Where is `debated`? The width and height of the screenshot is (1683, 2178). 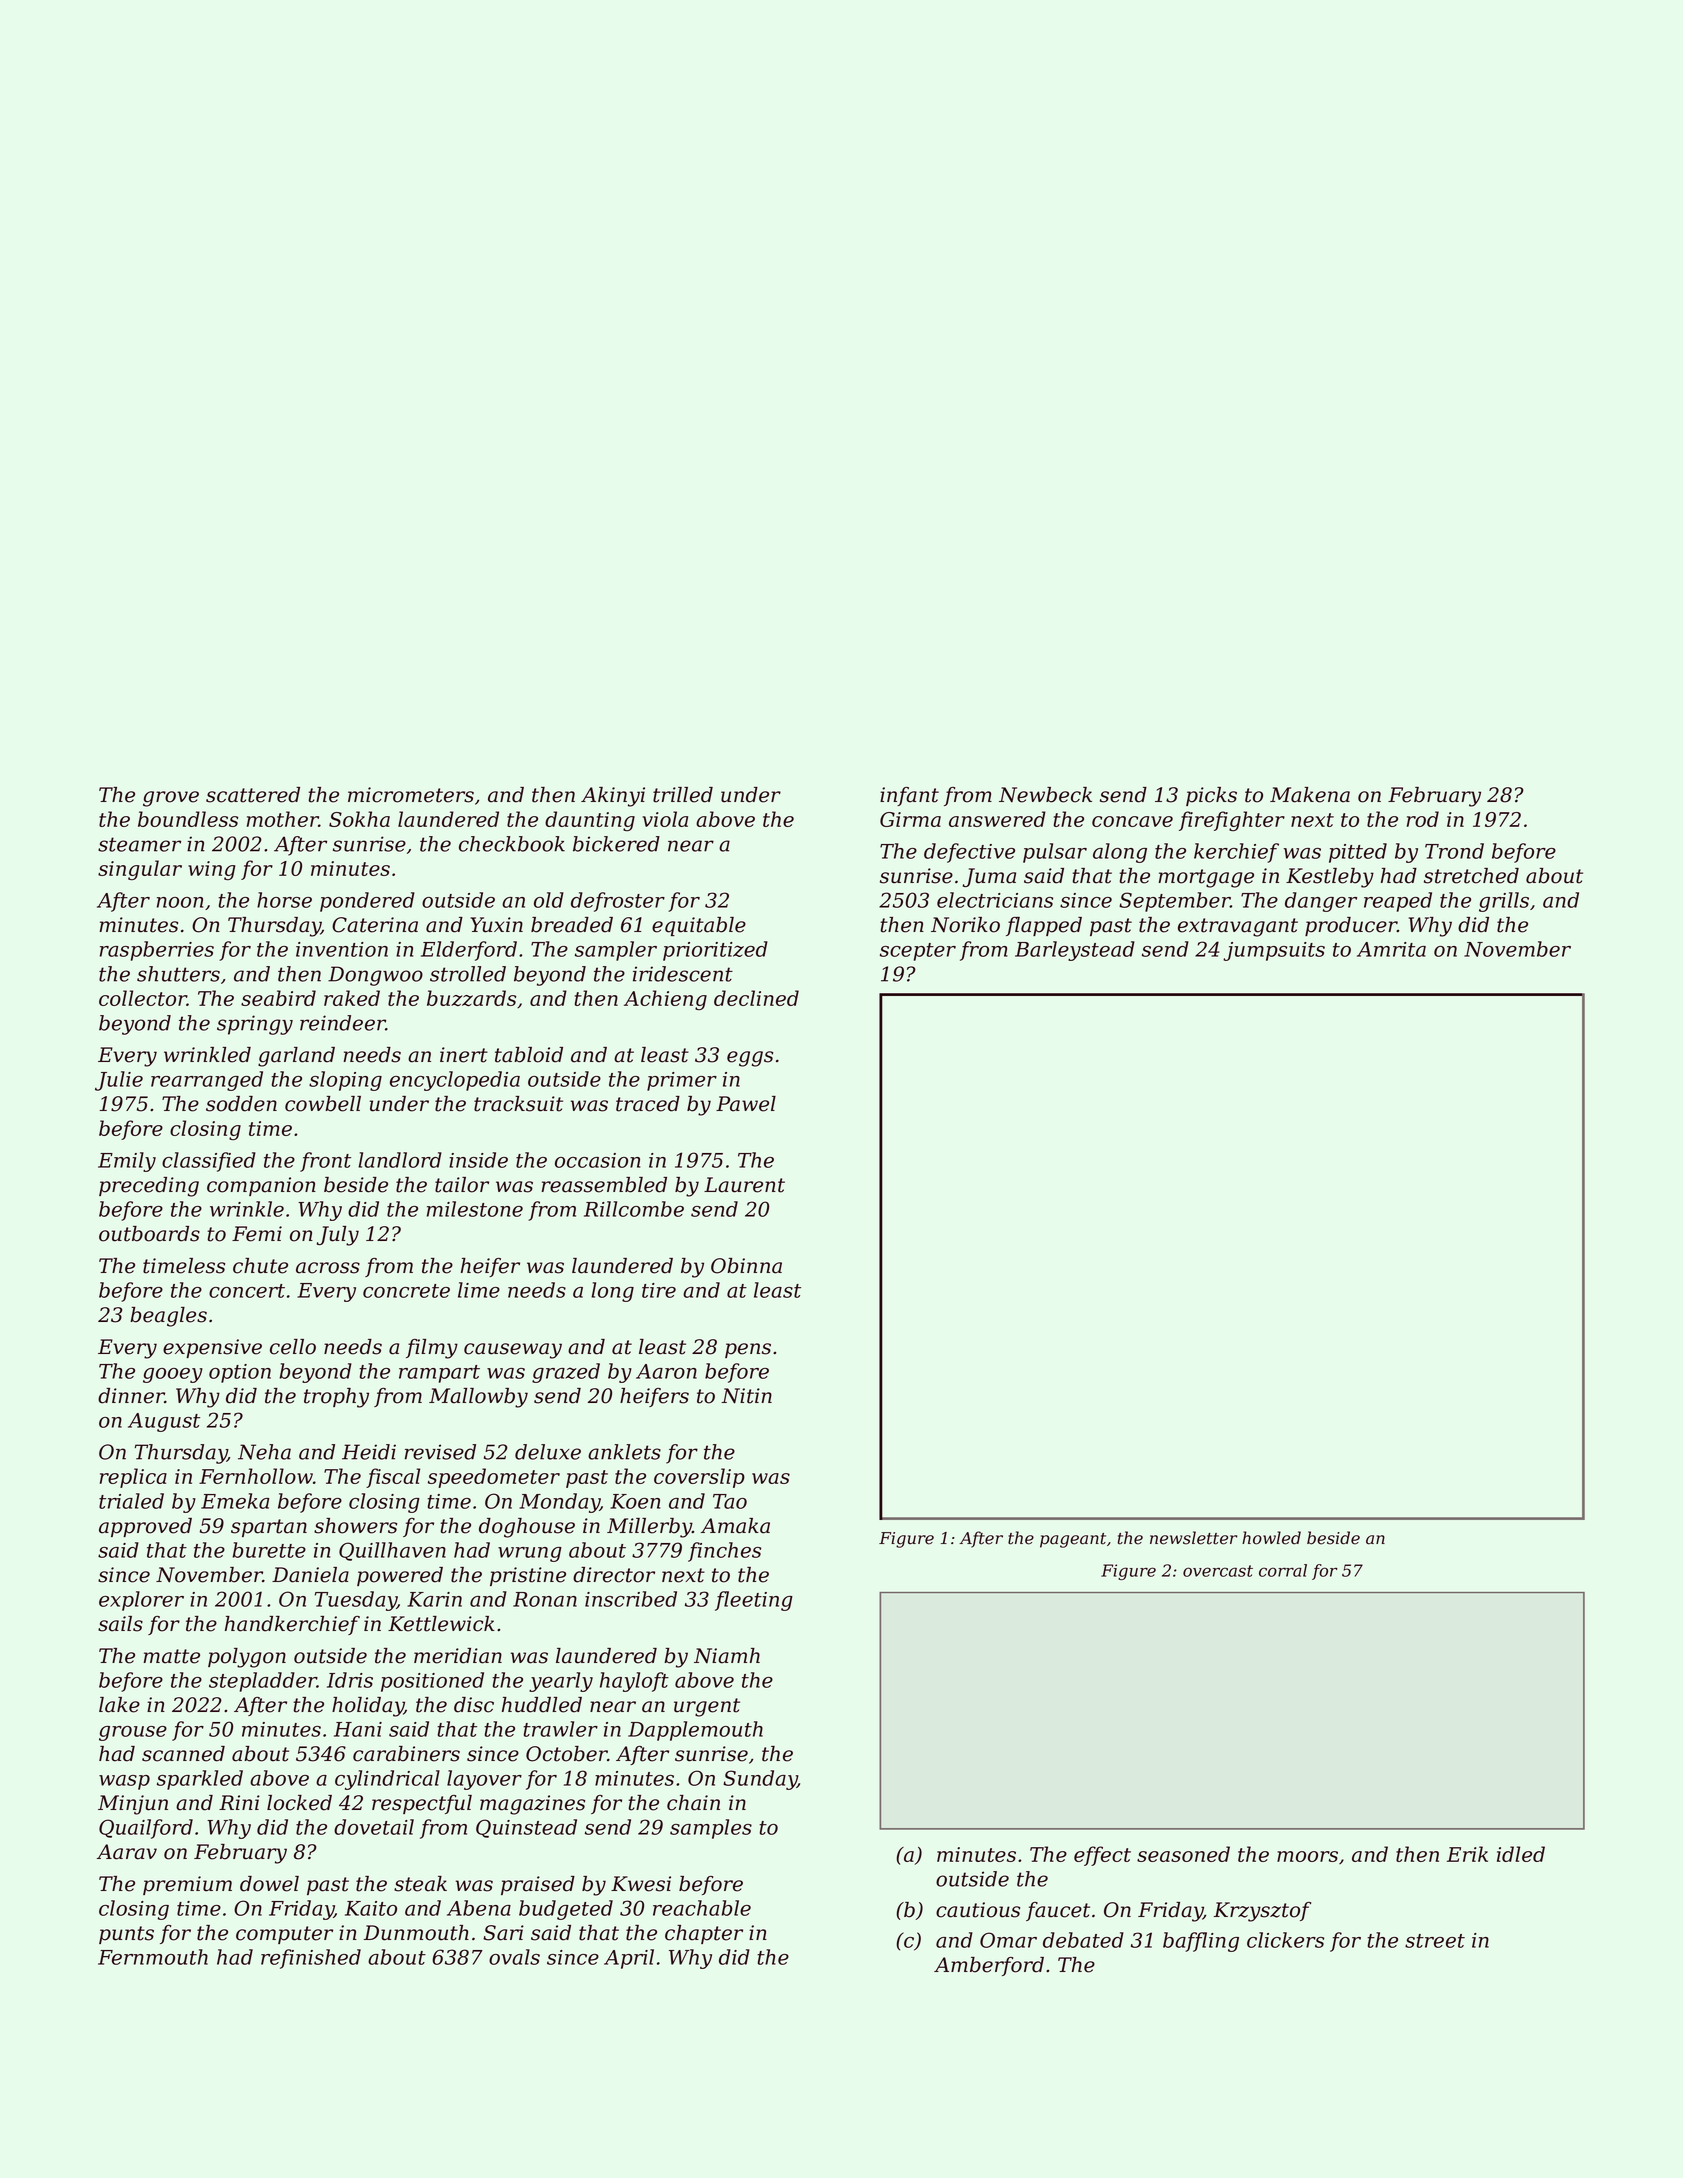 debated is located at coordinates (1083, 1940).
